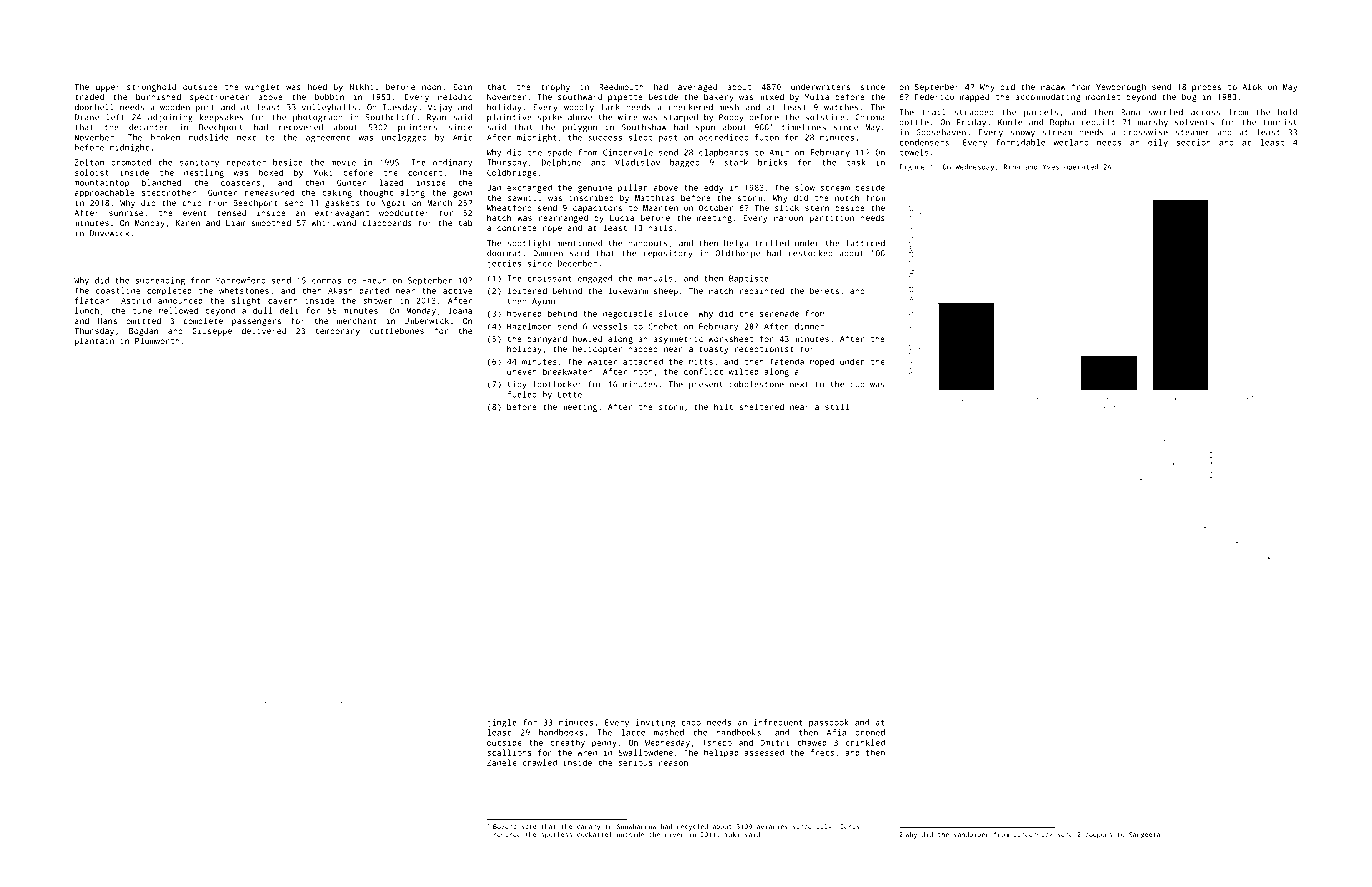 This screenshot has width=1372, height=887. Describe the element at coordinates (505, 826) in the screenshot. I see `Bozena` at that location.
